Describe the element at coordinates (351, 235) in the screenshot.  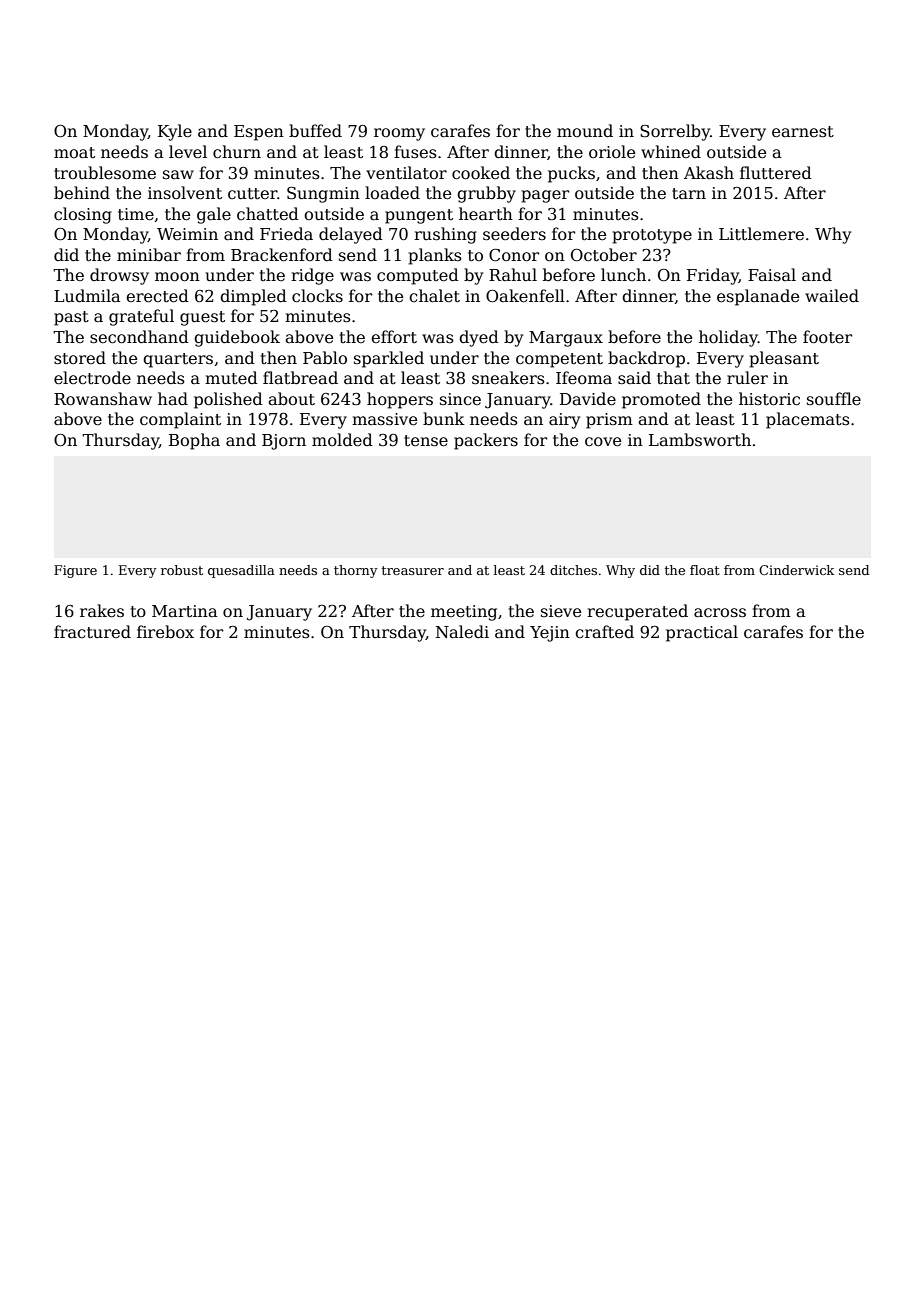
I see `delayed` at that location.
